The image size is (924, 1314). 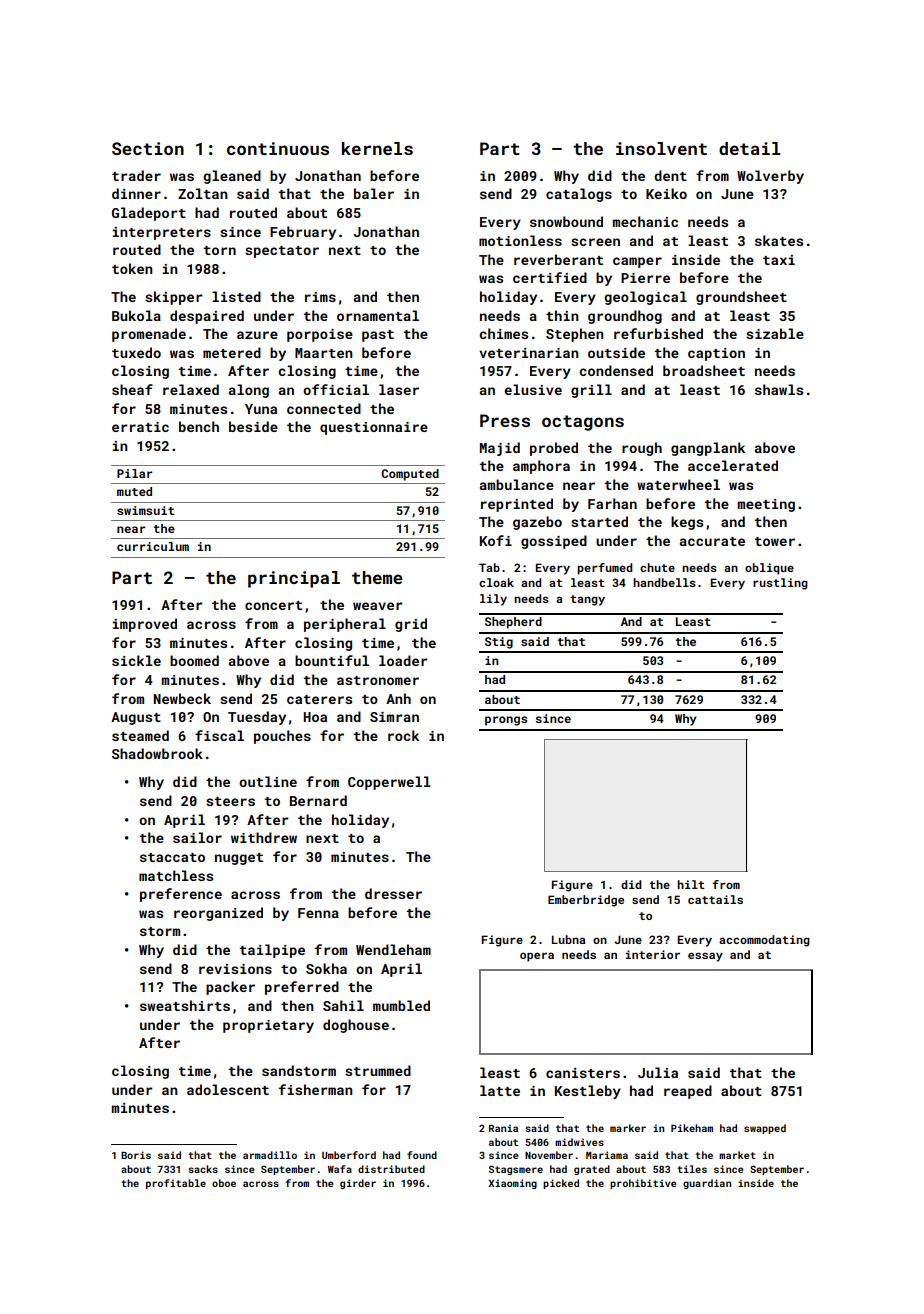 What do you see at coordinates (493, 600) in the screenshot?
I see `lily` at bounding box center [493, 600].
